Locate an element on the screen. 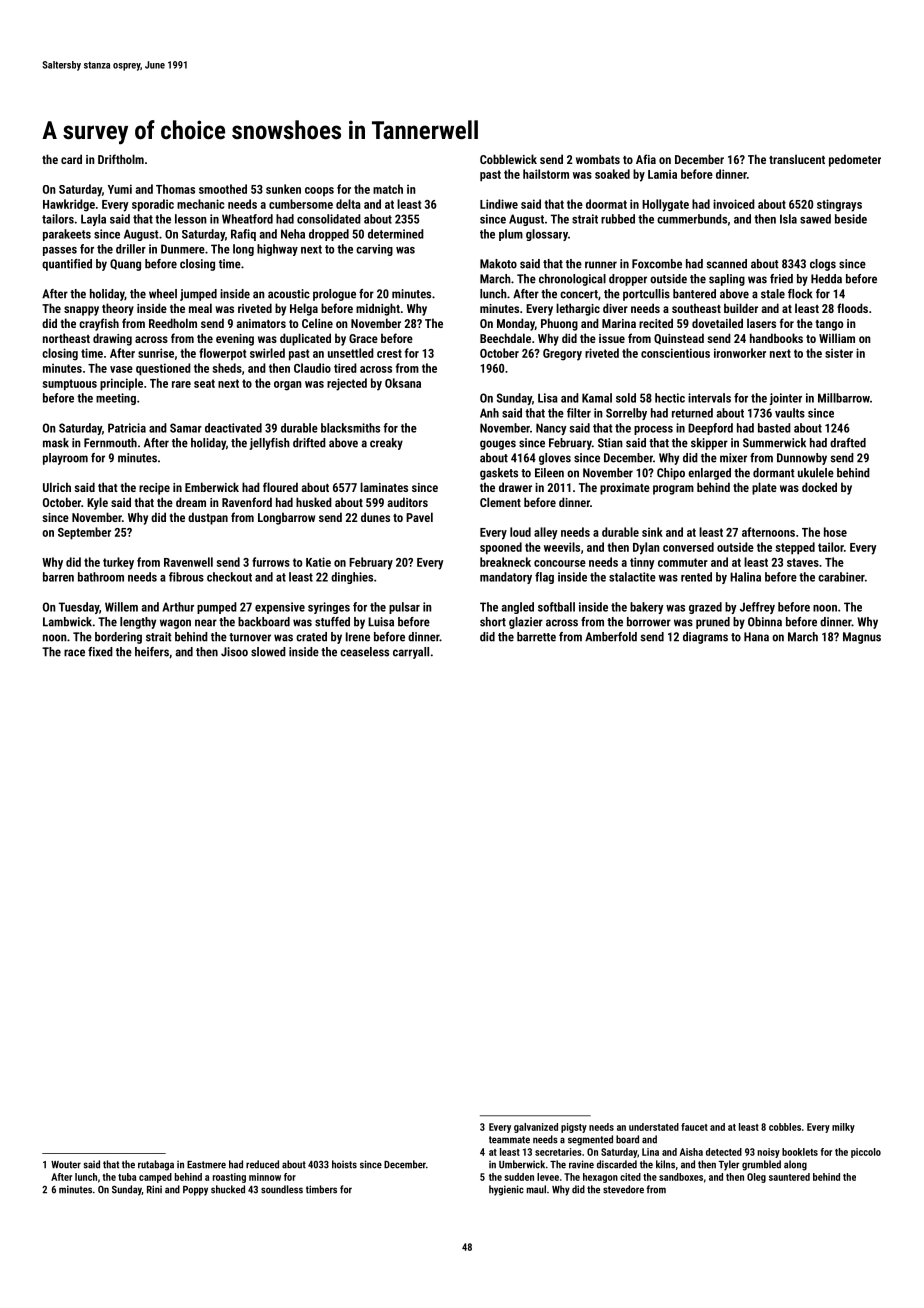 Image resolution: width=924 pixels, height=1308 pixels. intervals is located at coordinates (709, 398).
